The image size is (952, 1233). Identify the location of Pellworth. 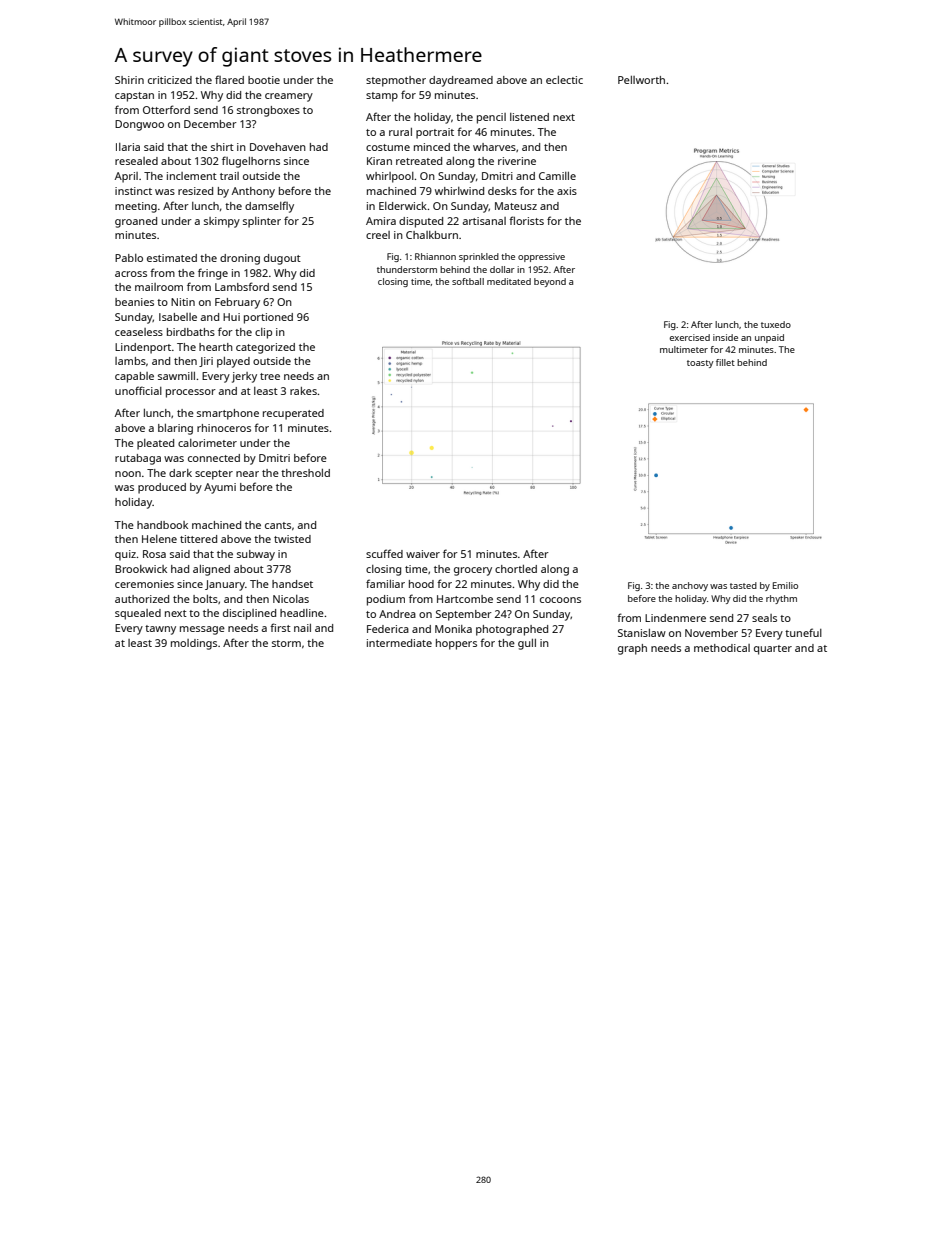
(641, 80).
